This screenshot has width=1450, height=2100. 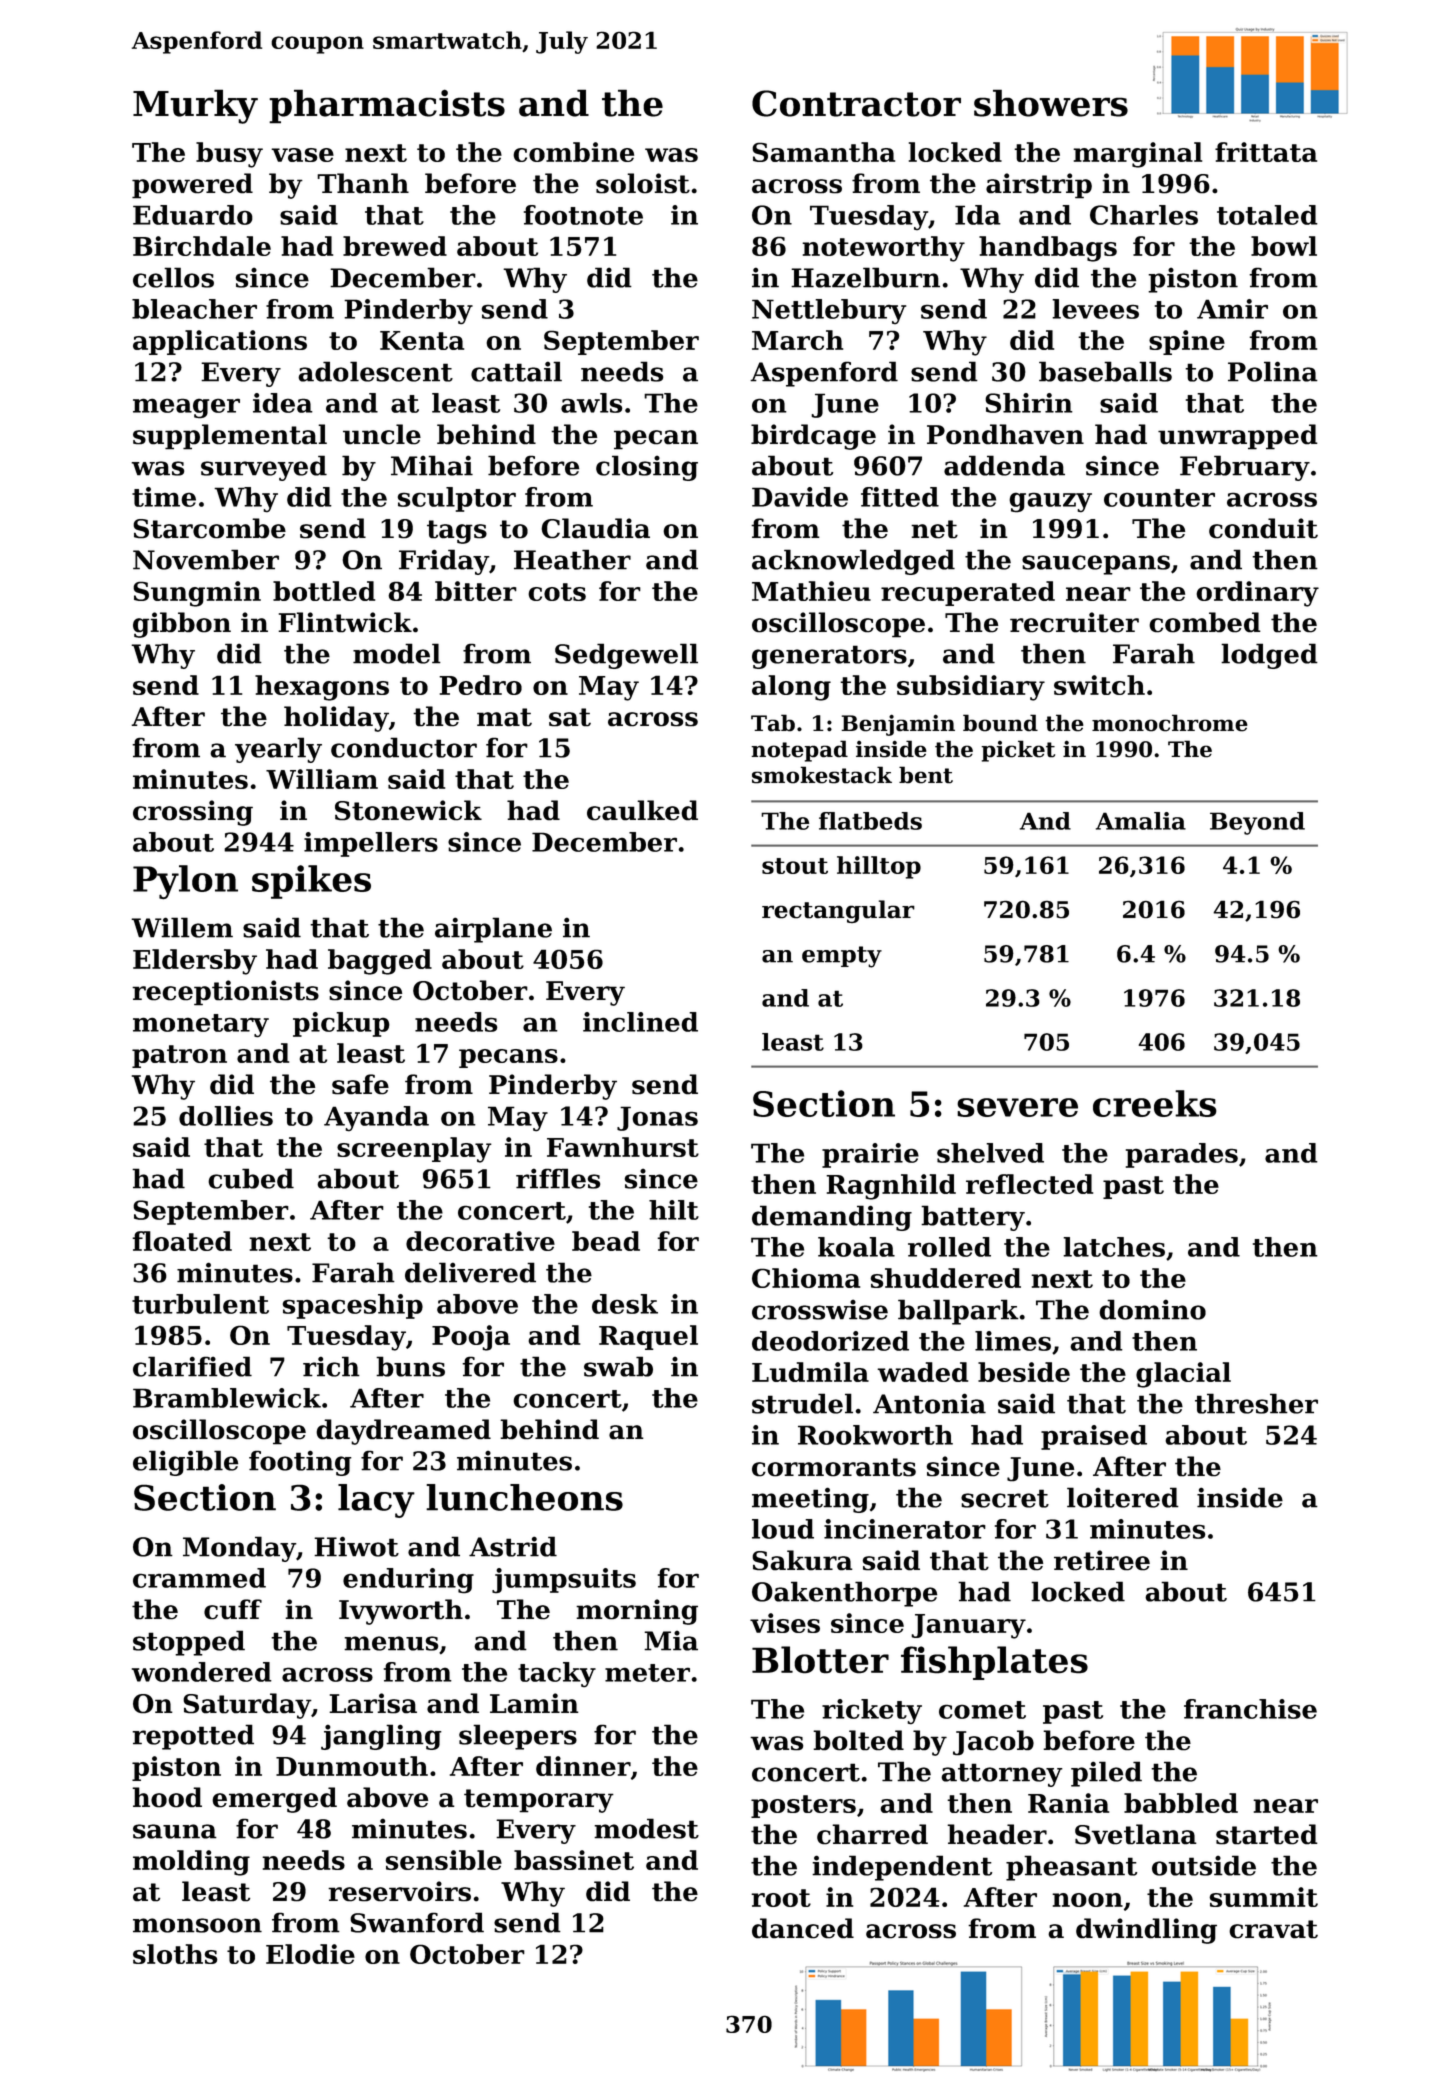 What do you see at coordinates (813, 437) in the screenshot?
I see `birdcage` at bounding box center [813, 437].
